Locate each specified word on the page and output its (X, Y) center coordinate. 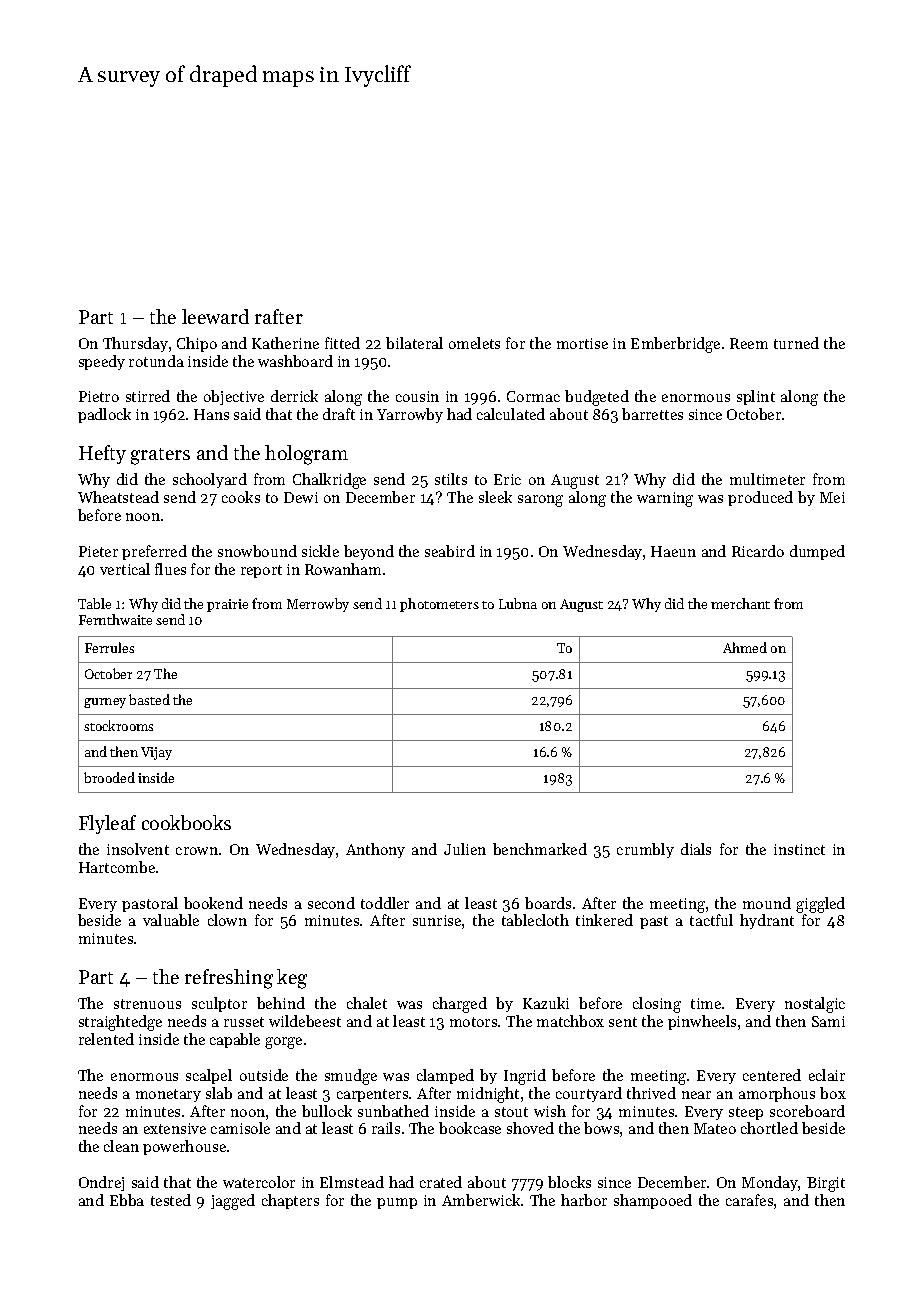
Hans (211, 414)
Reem (749, 343)
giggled (820, 905)
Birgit (826, 1184)
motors (473, 1022)
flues (170, 569)
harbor (584, 1200)
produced (760, 498)
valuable (171, 920)
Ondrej (101, 1183)
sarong (540, 501)
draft (339, 414)
